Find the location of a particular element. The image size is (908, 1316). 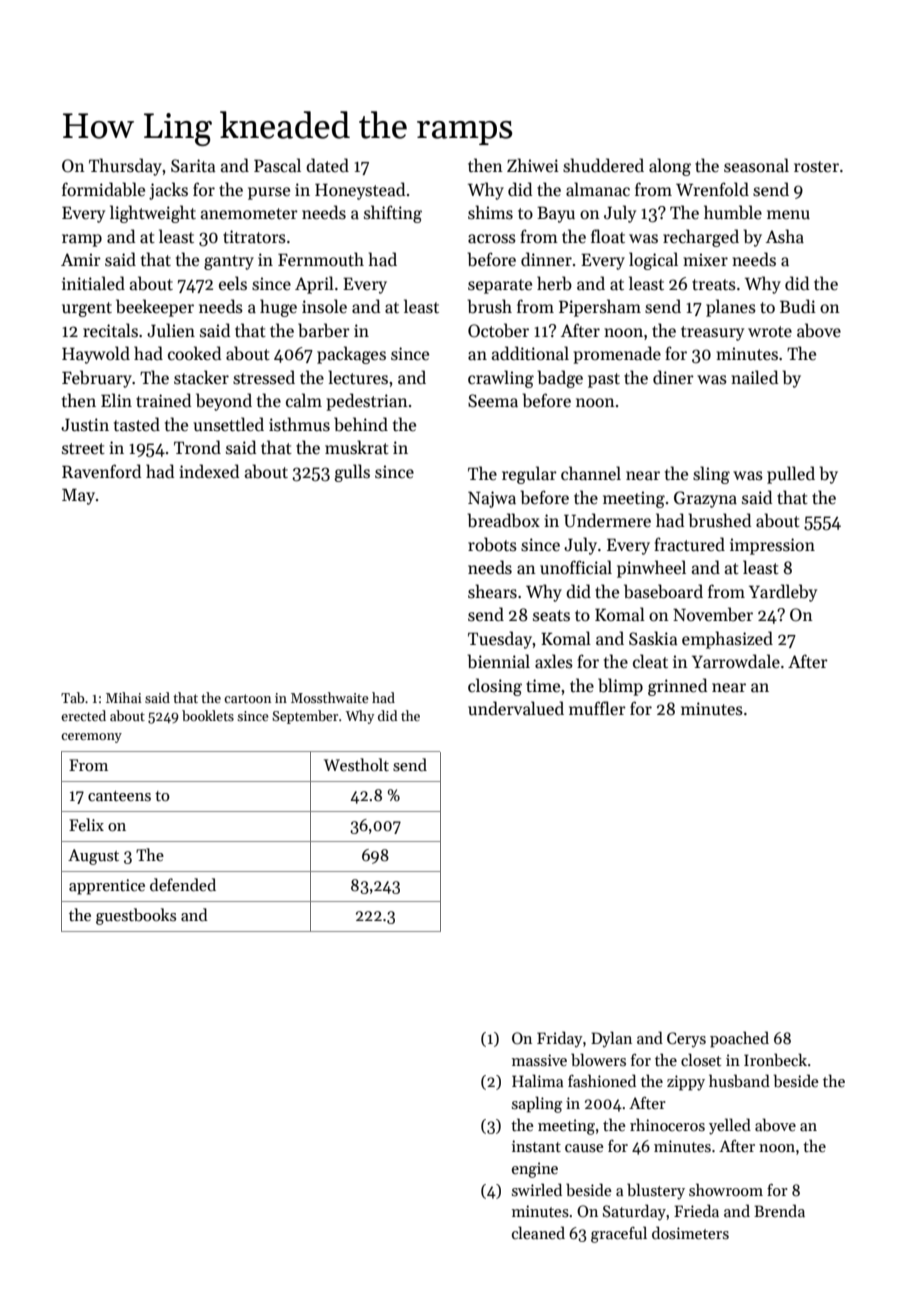

formidable is located at coordinates (103, 189).
